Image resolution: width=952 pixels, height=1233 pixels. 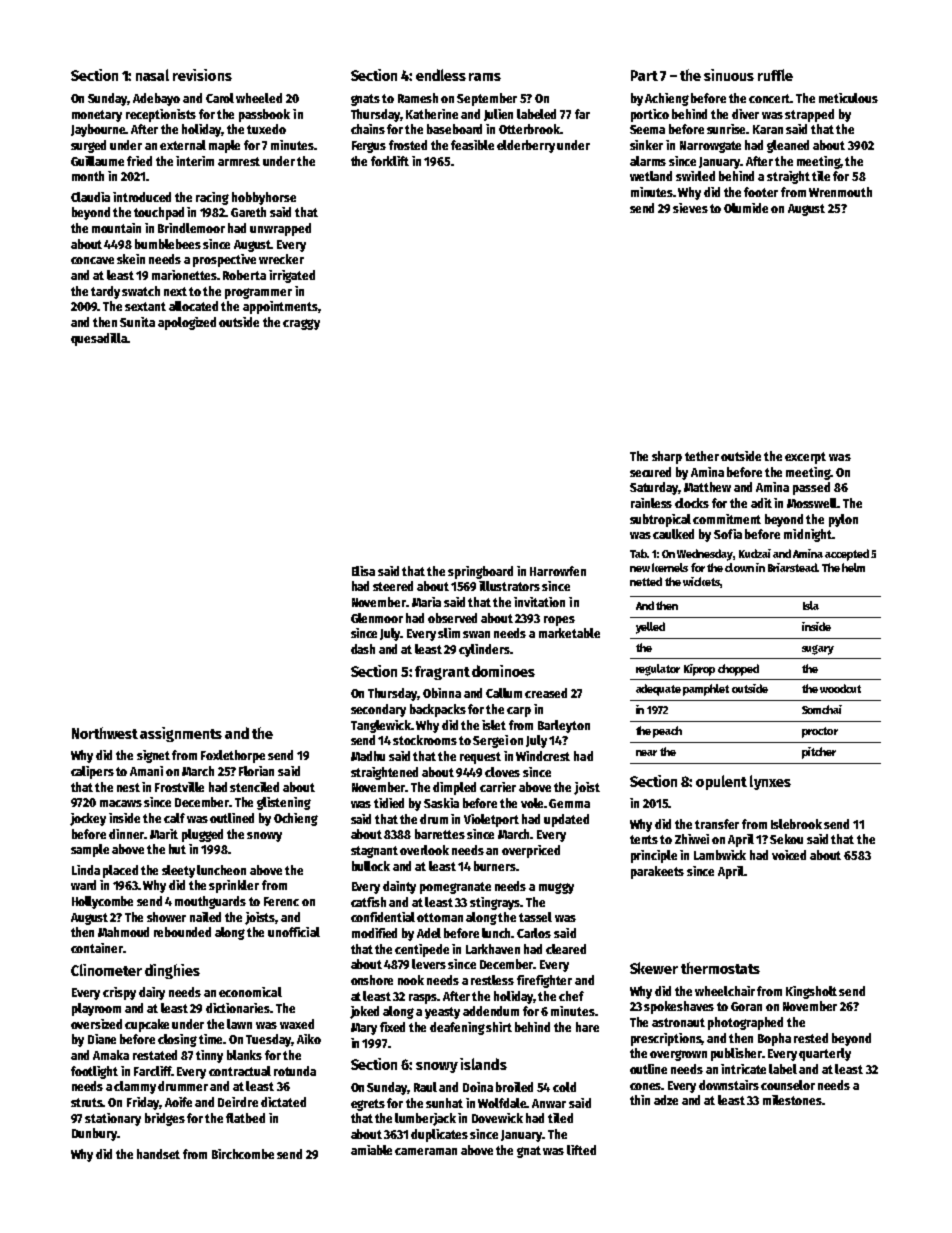 What do you see at coordinates (426, 1151) in the screenshot?
I see `cameraman` at bounding box center [426, 1151].
